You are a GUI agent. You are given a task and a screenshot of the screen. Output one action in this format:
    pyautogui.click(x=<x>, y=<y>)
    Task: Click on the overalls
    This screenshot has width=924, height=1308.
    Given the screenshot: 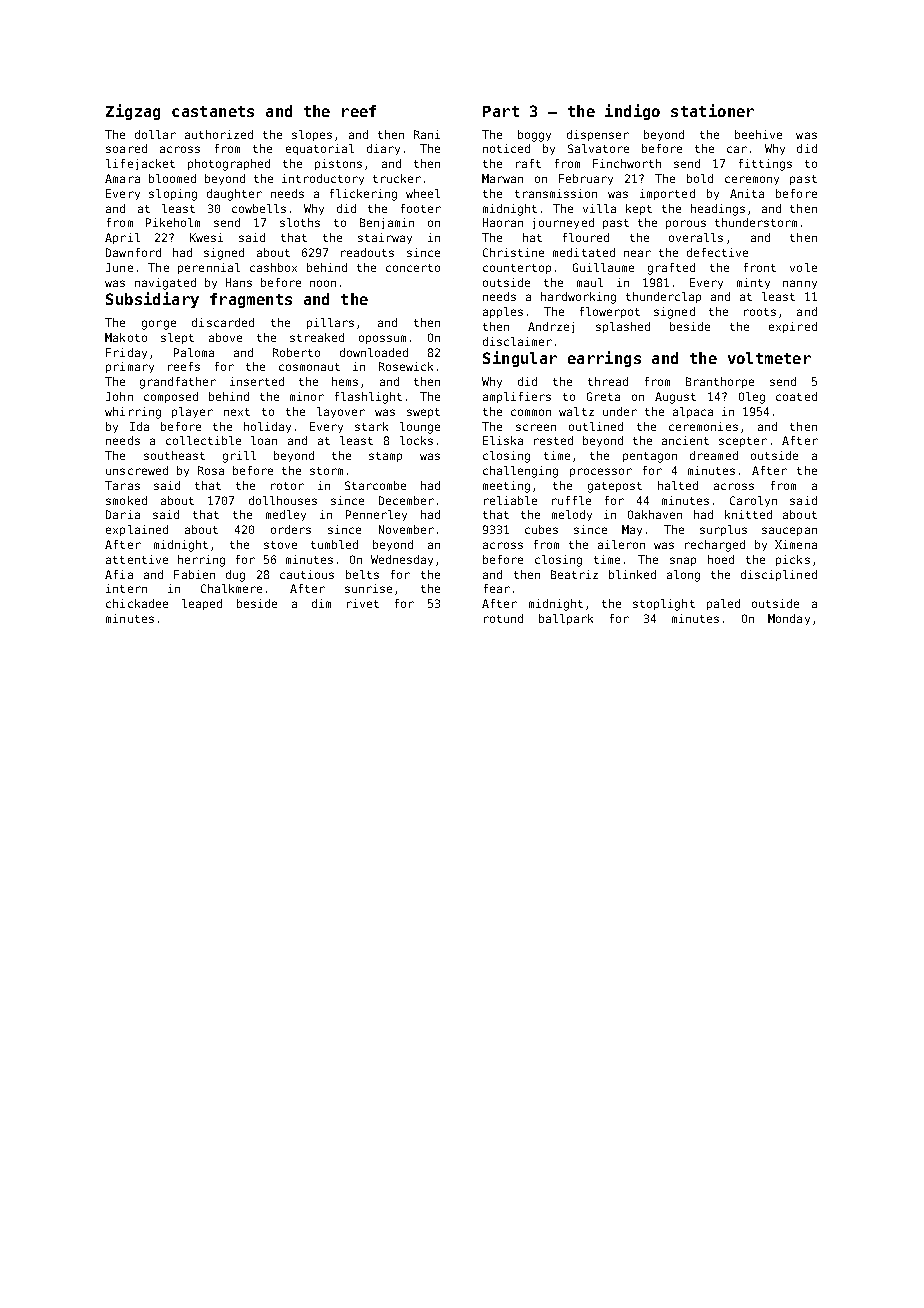 What is the action you would take?
    pyautogui.click(x=696, y=237)
